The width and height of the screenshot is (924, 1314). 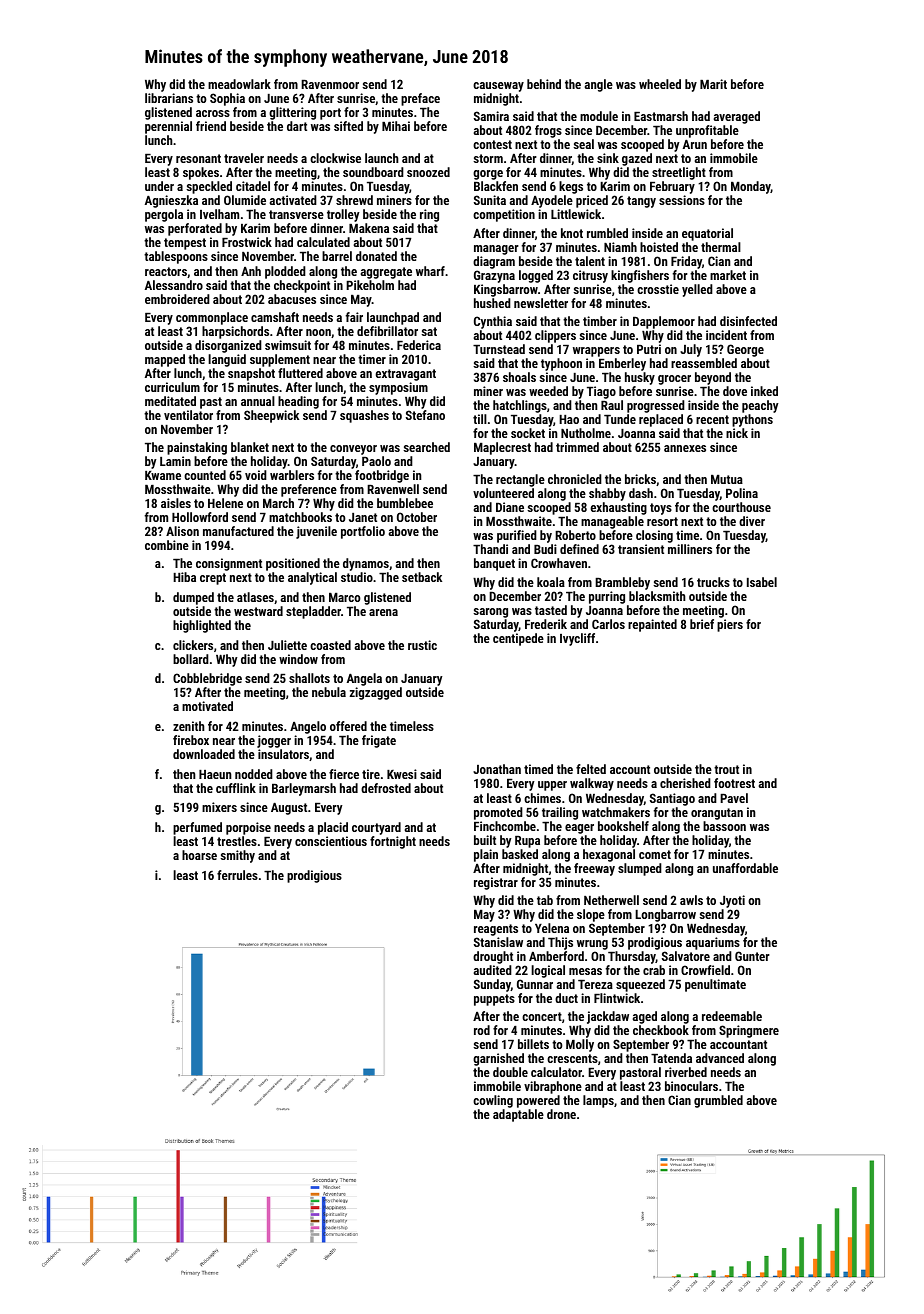 What do you see at coordinates (165, 360) in the screenshot?
I see `mapped` at bounding box center [165, 360].
